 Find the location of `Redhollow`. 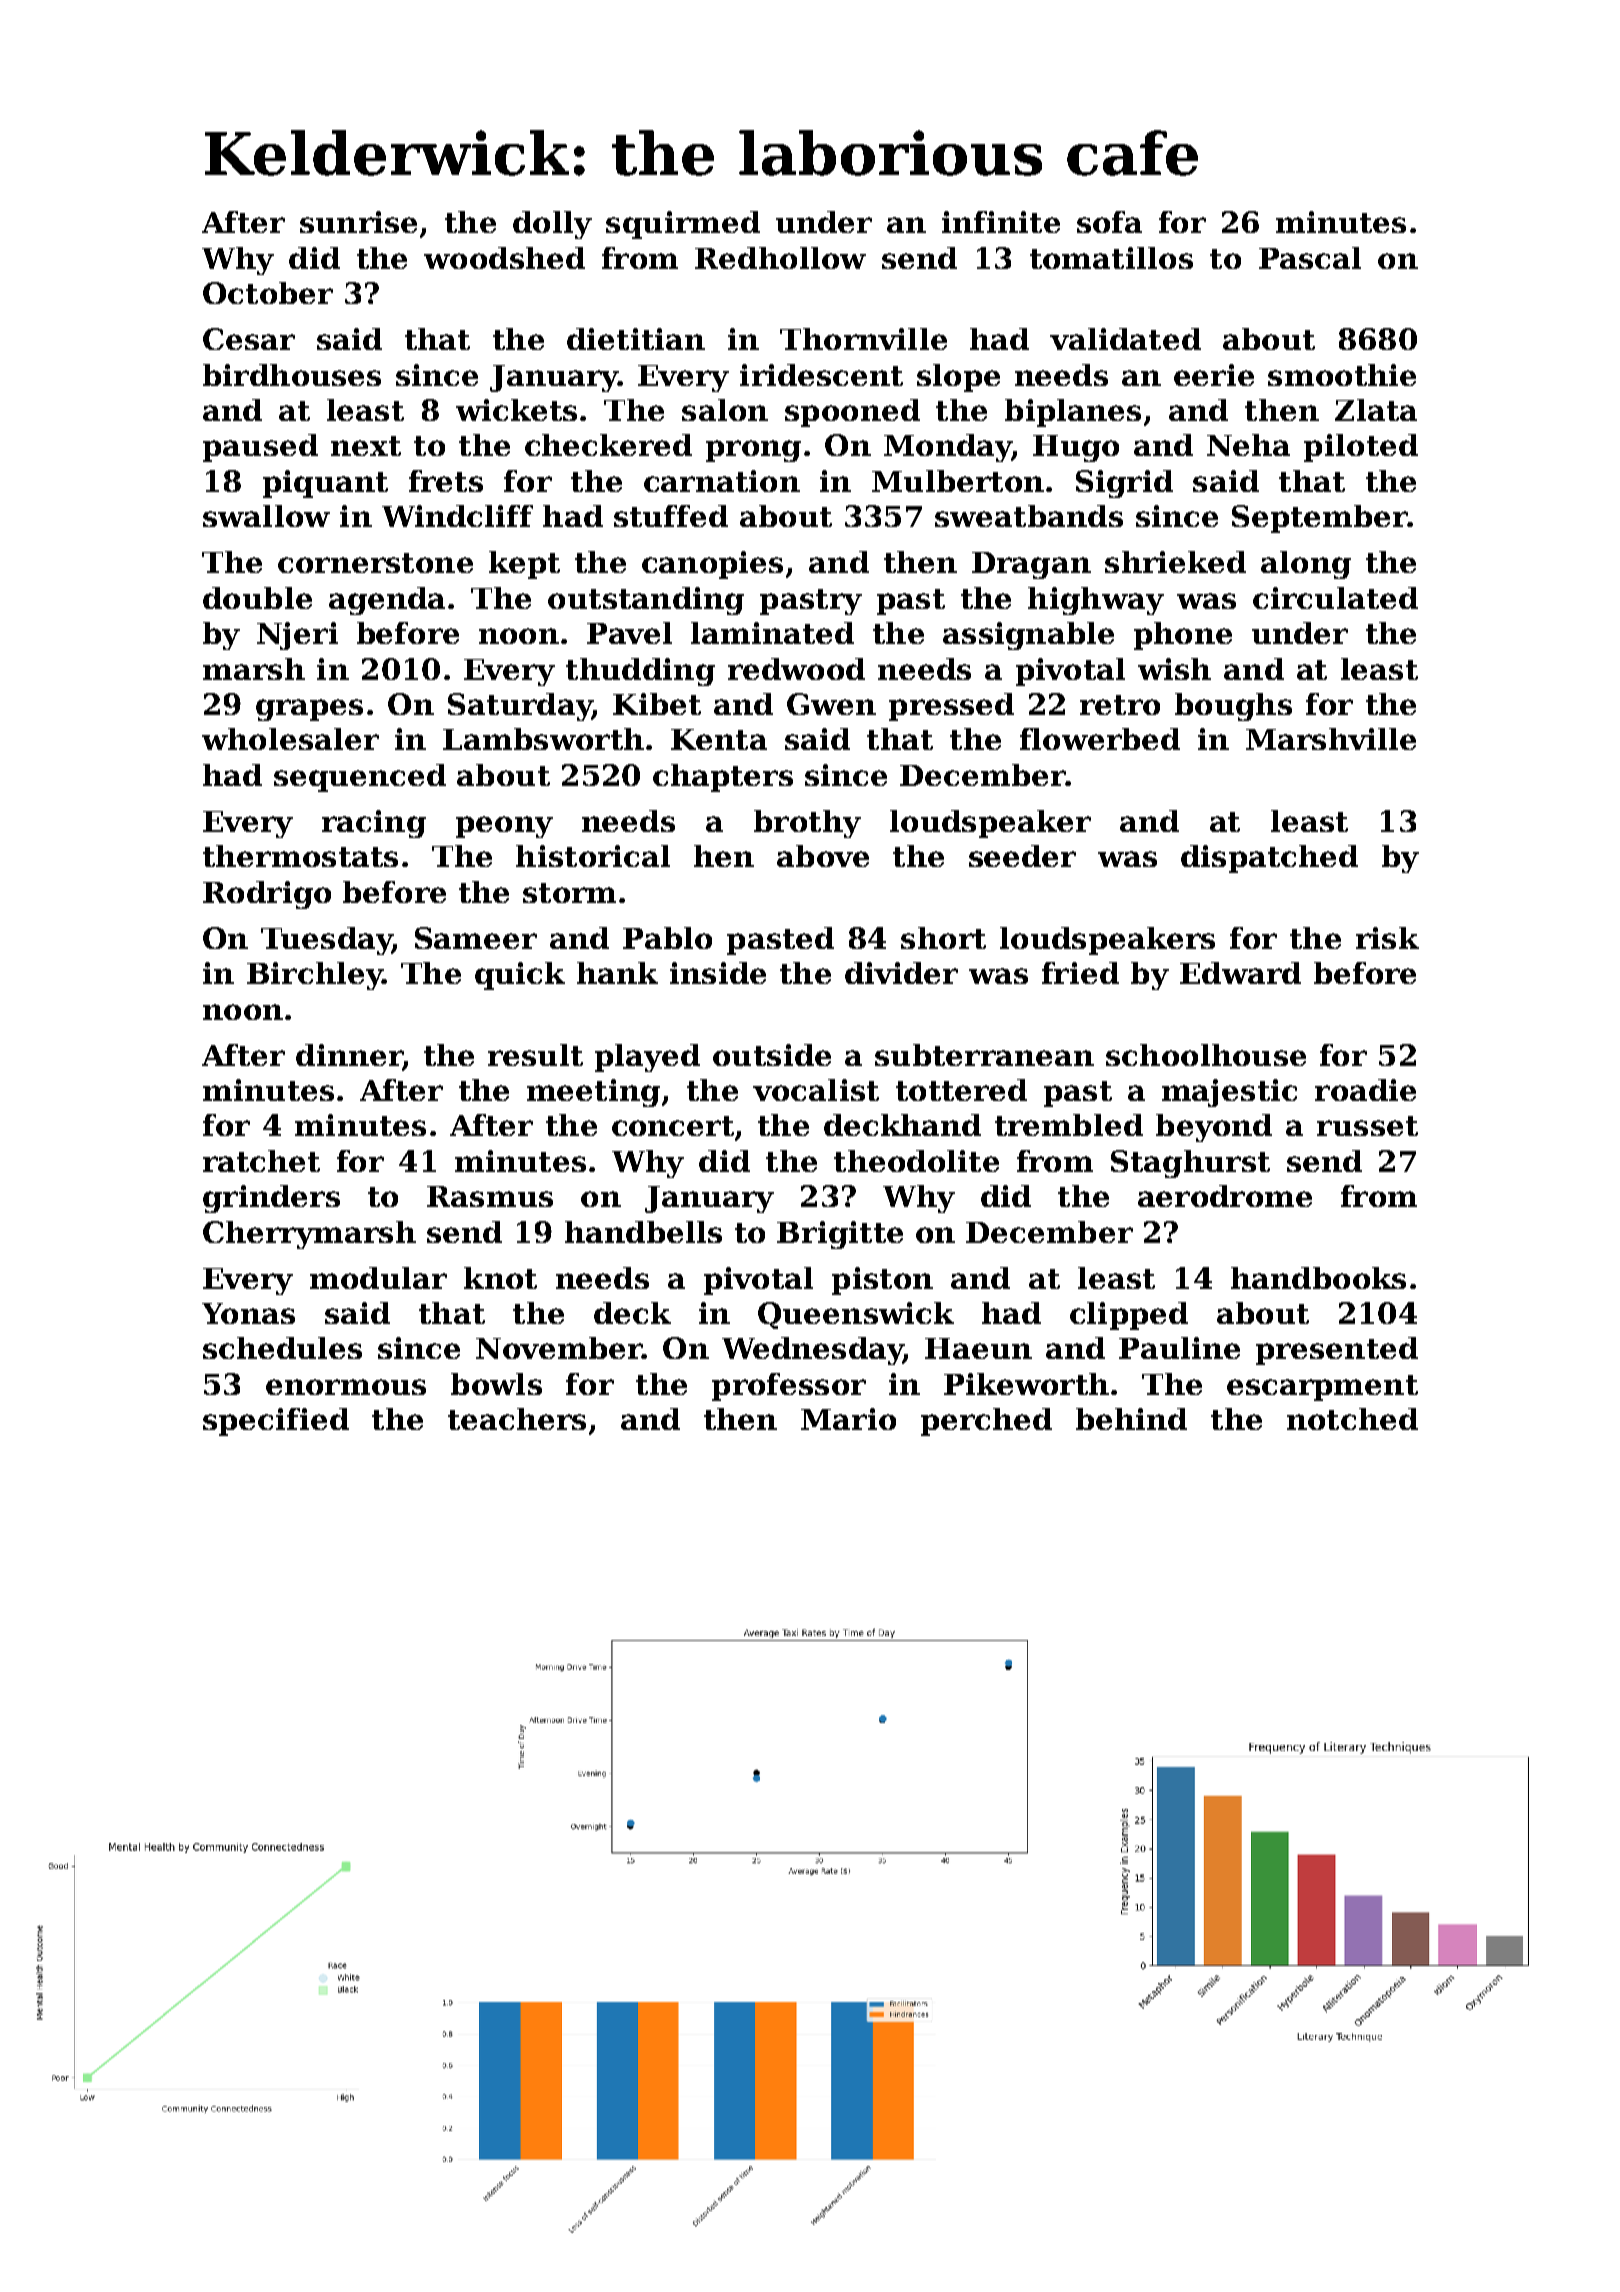

Redhollow is located at coordinates (780, 258).
